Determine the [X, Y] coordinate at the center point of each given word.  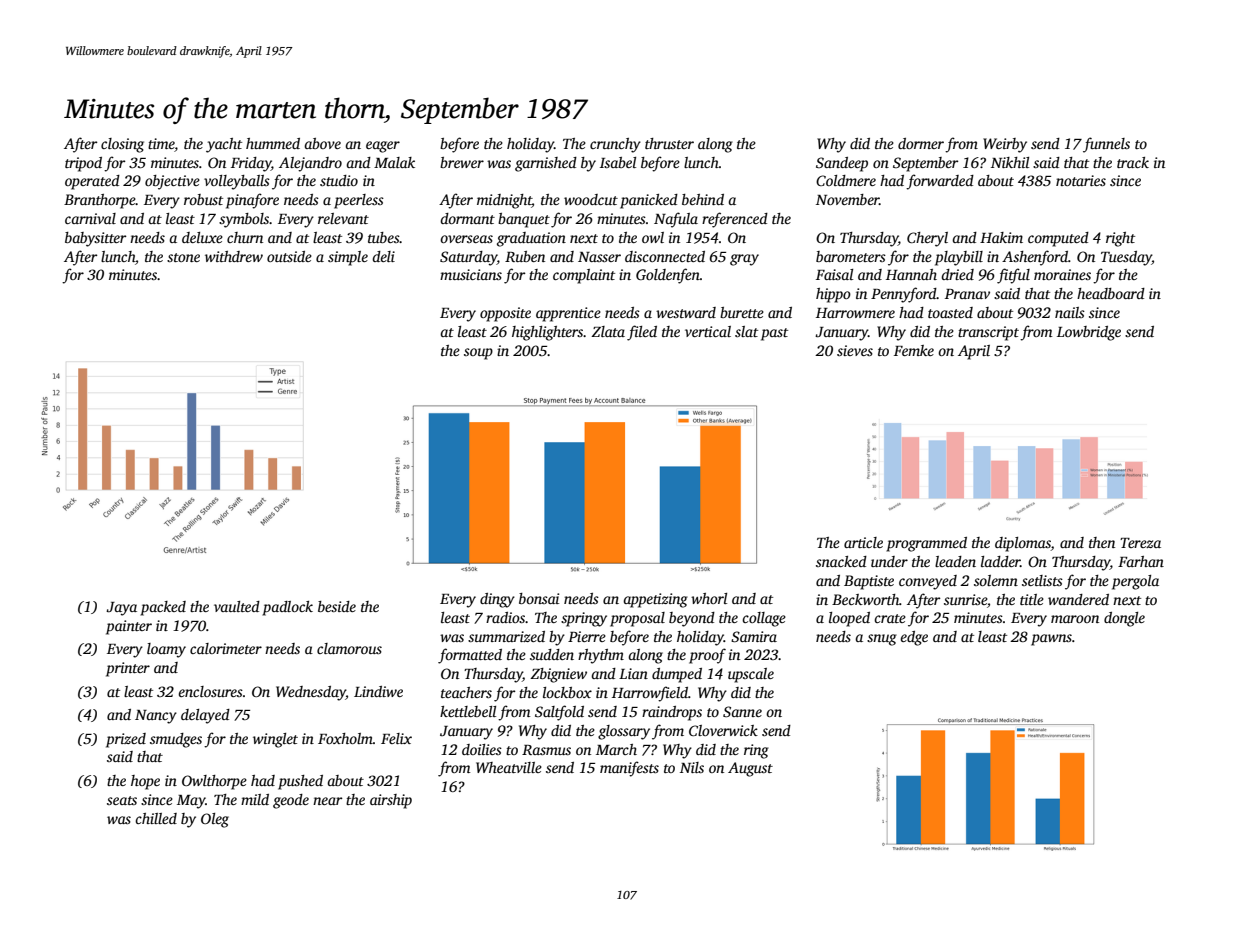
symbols [244, 220]
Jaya [121, 609]
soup [478, 354]
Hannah [911, 274]
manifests [629, 769]
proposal [637, 619]
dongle [1124, 619]
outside [289, 256]
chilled [156, 818]
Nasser [599, 257]
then [1102, 542]
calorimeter [226, 648]
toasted [950, 312]
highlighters [547, 333]
